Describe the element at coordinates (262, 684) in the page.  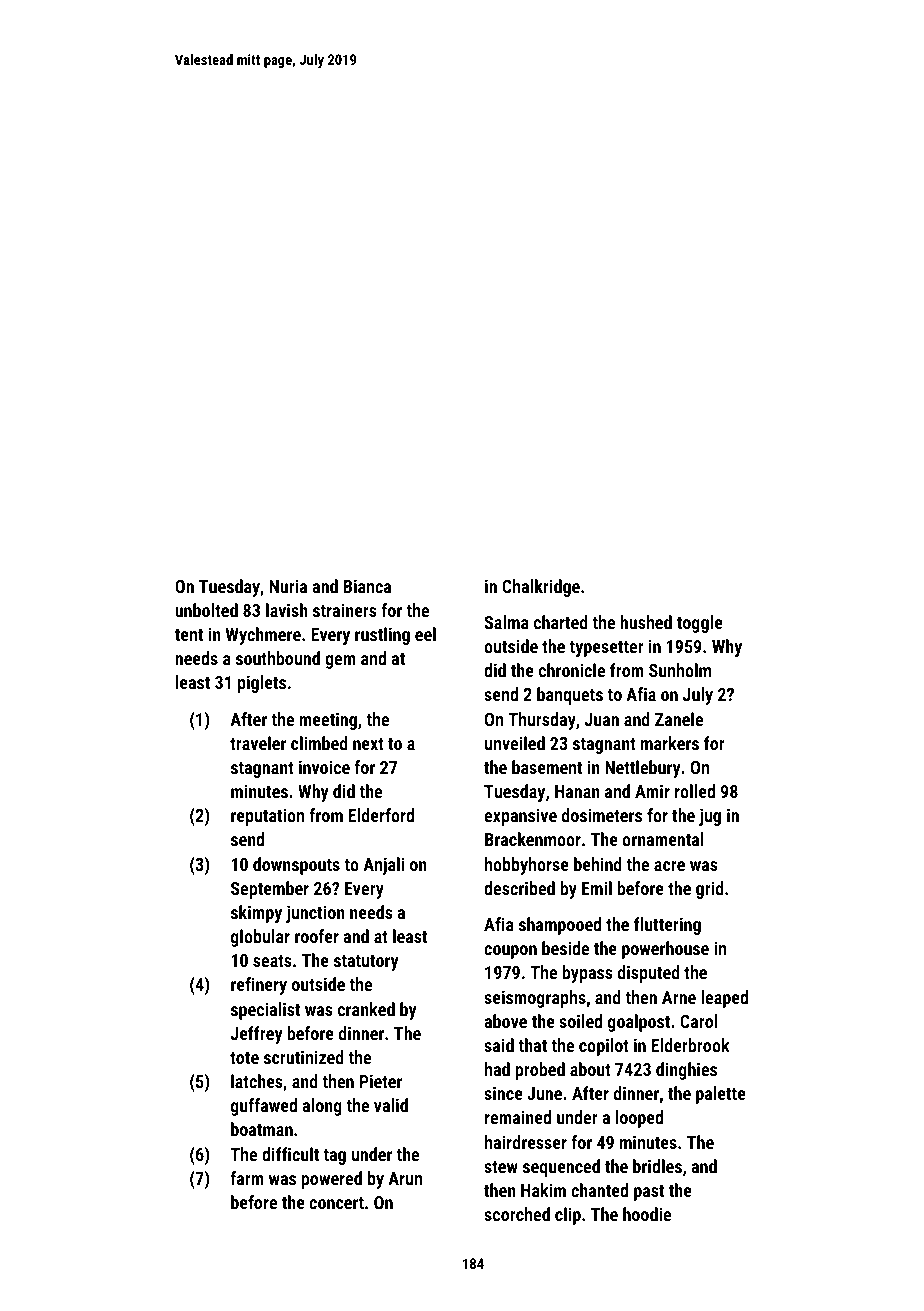
I see `piglets` at that location.
